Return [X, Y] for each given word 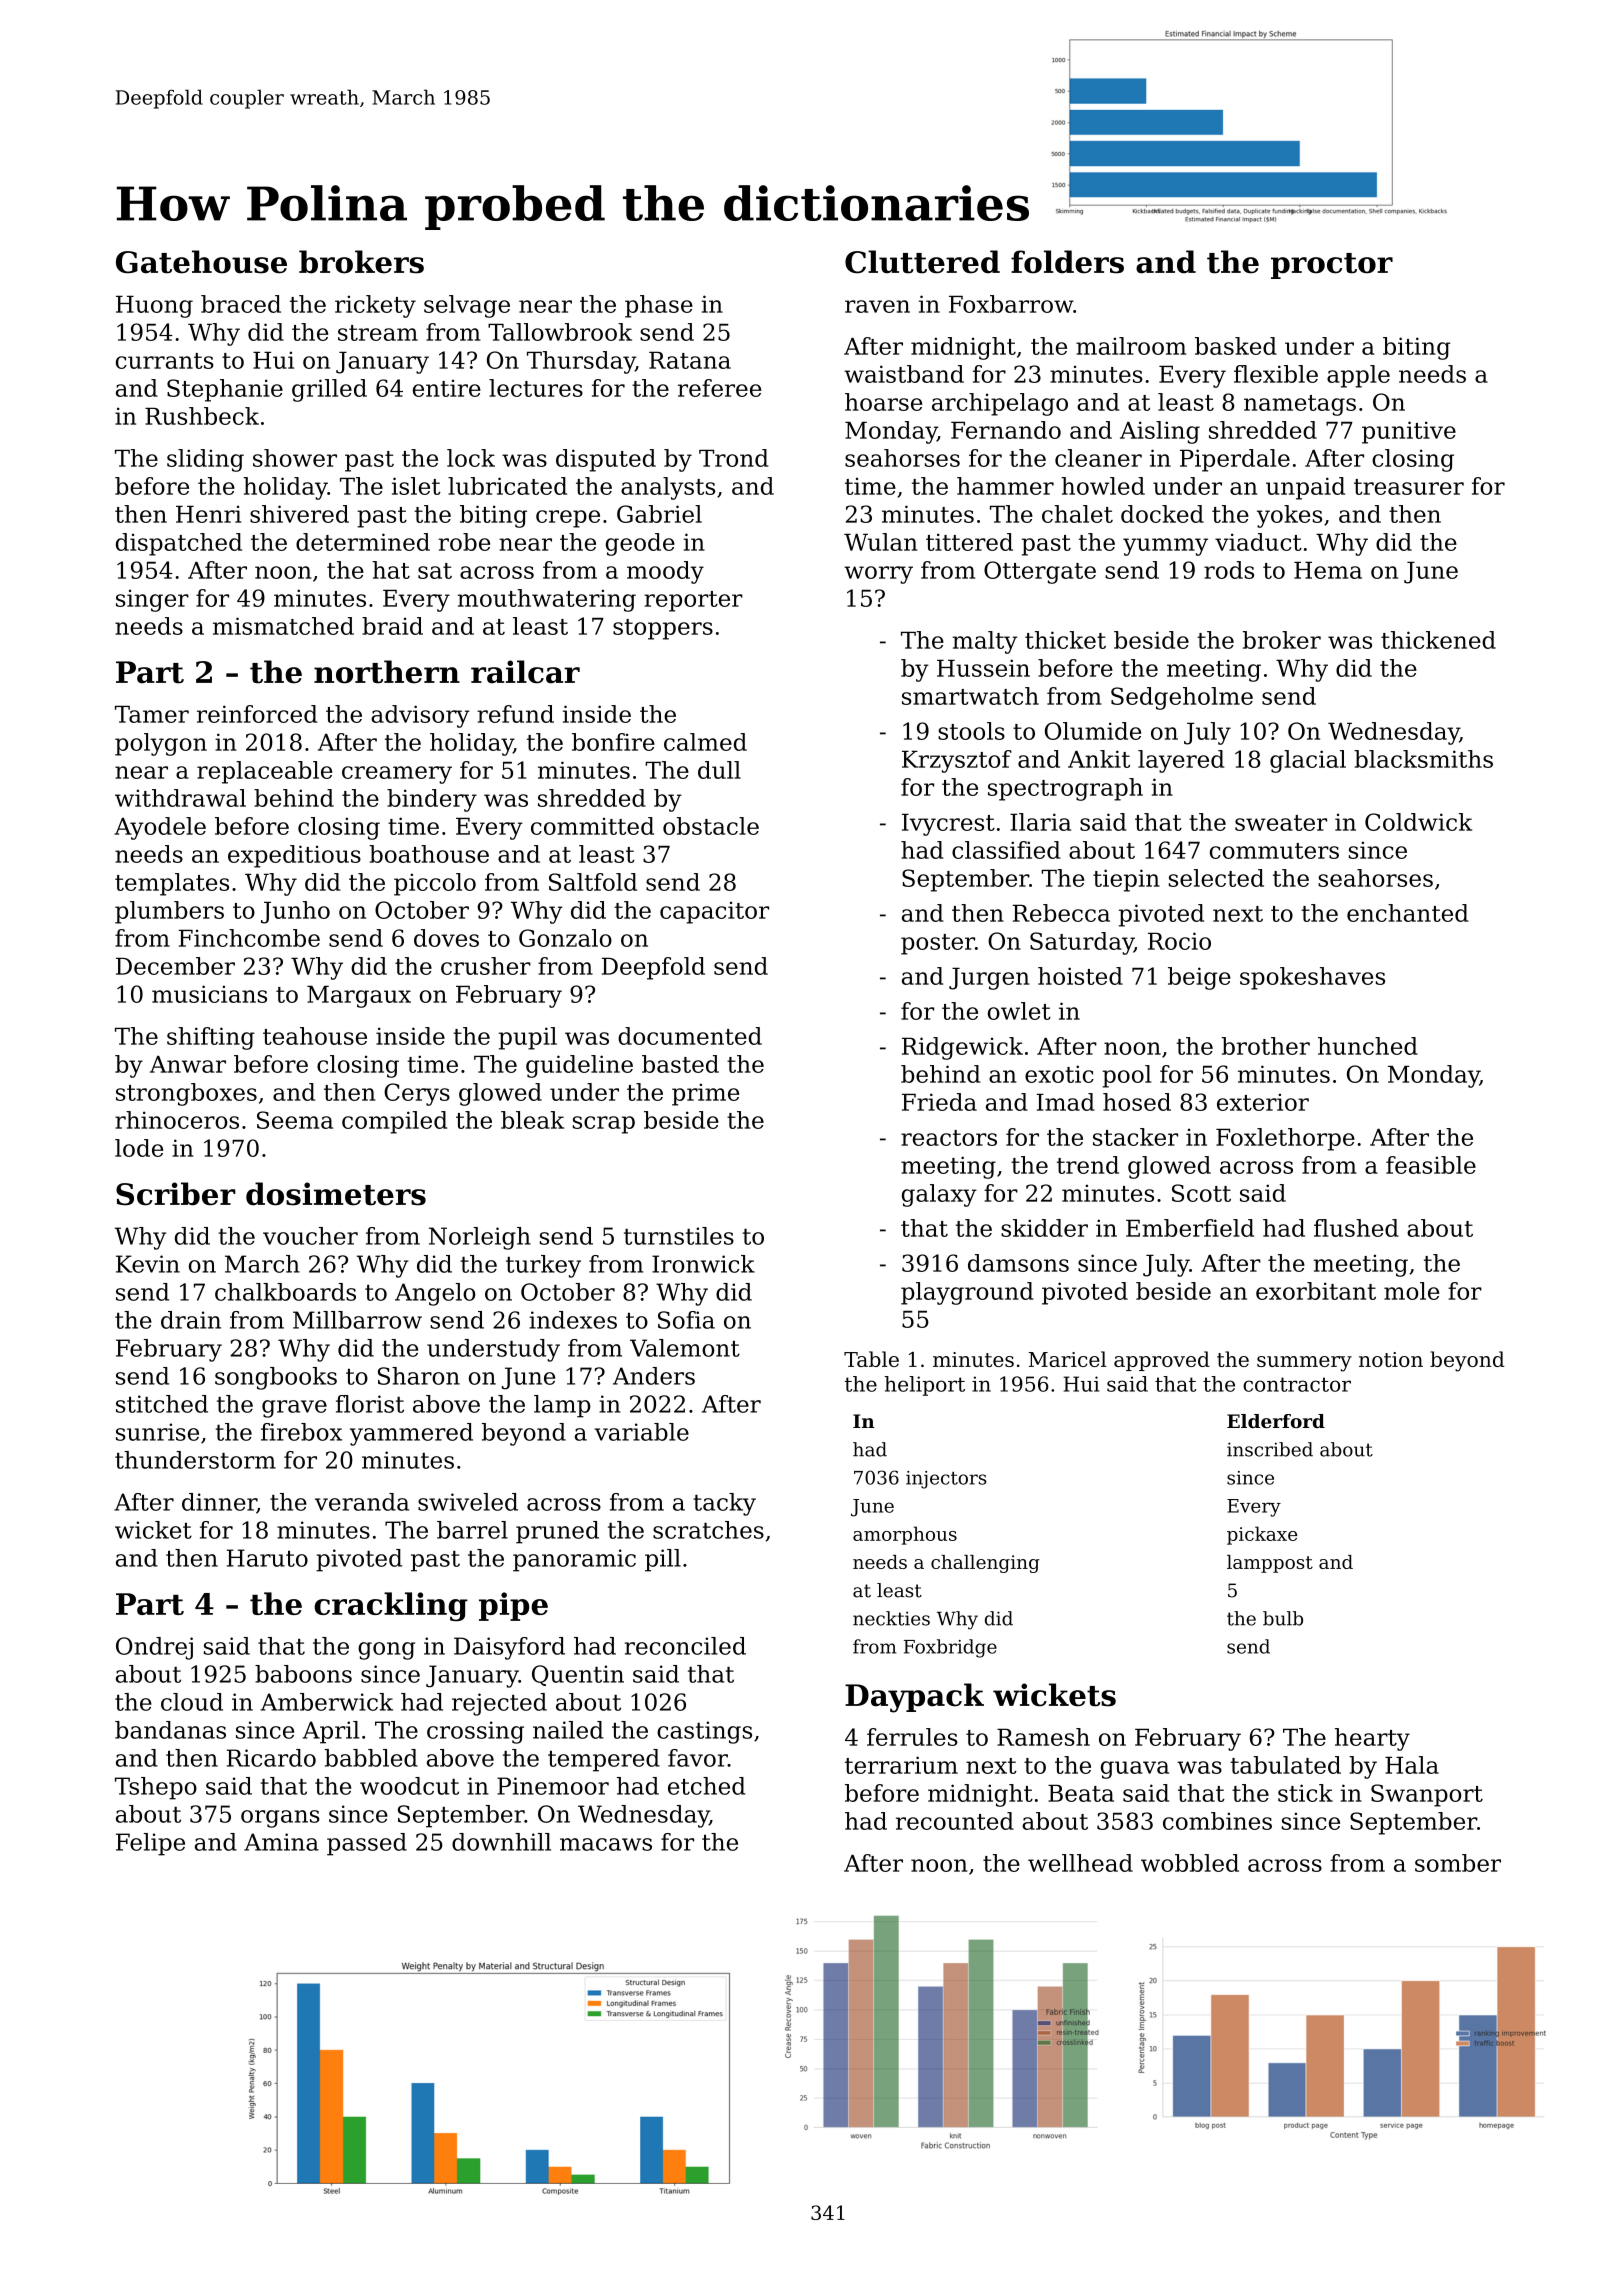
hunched [1368, 1046]
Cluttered [922, 262]
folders [1067, 262]
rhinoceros [177, 1120]
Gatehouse [201, 262]
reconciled [685, 1646]
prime [705, 1094]
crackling [391, 1607]
